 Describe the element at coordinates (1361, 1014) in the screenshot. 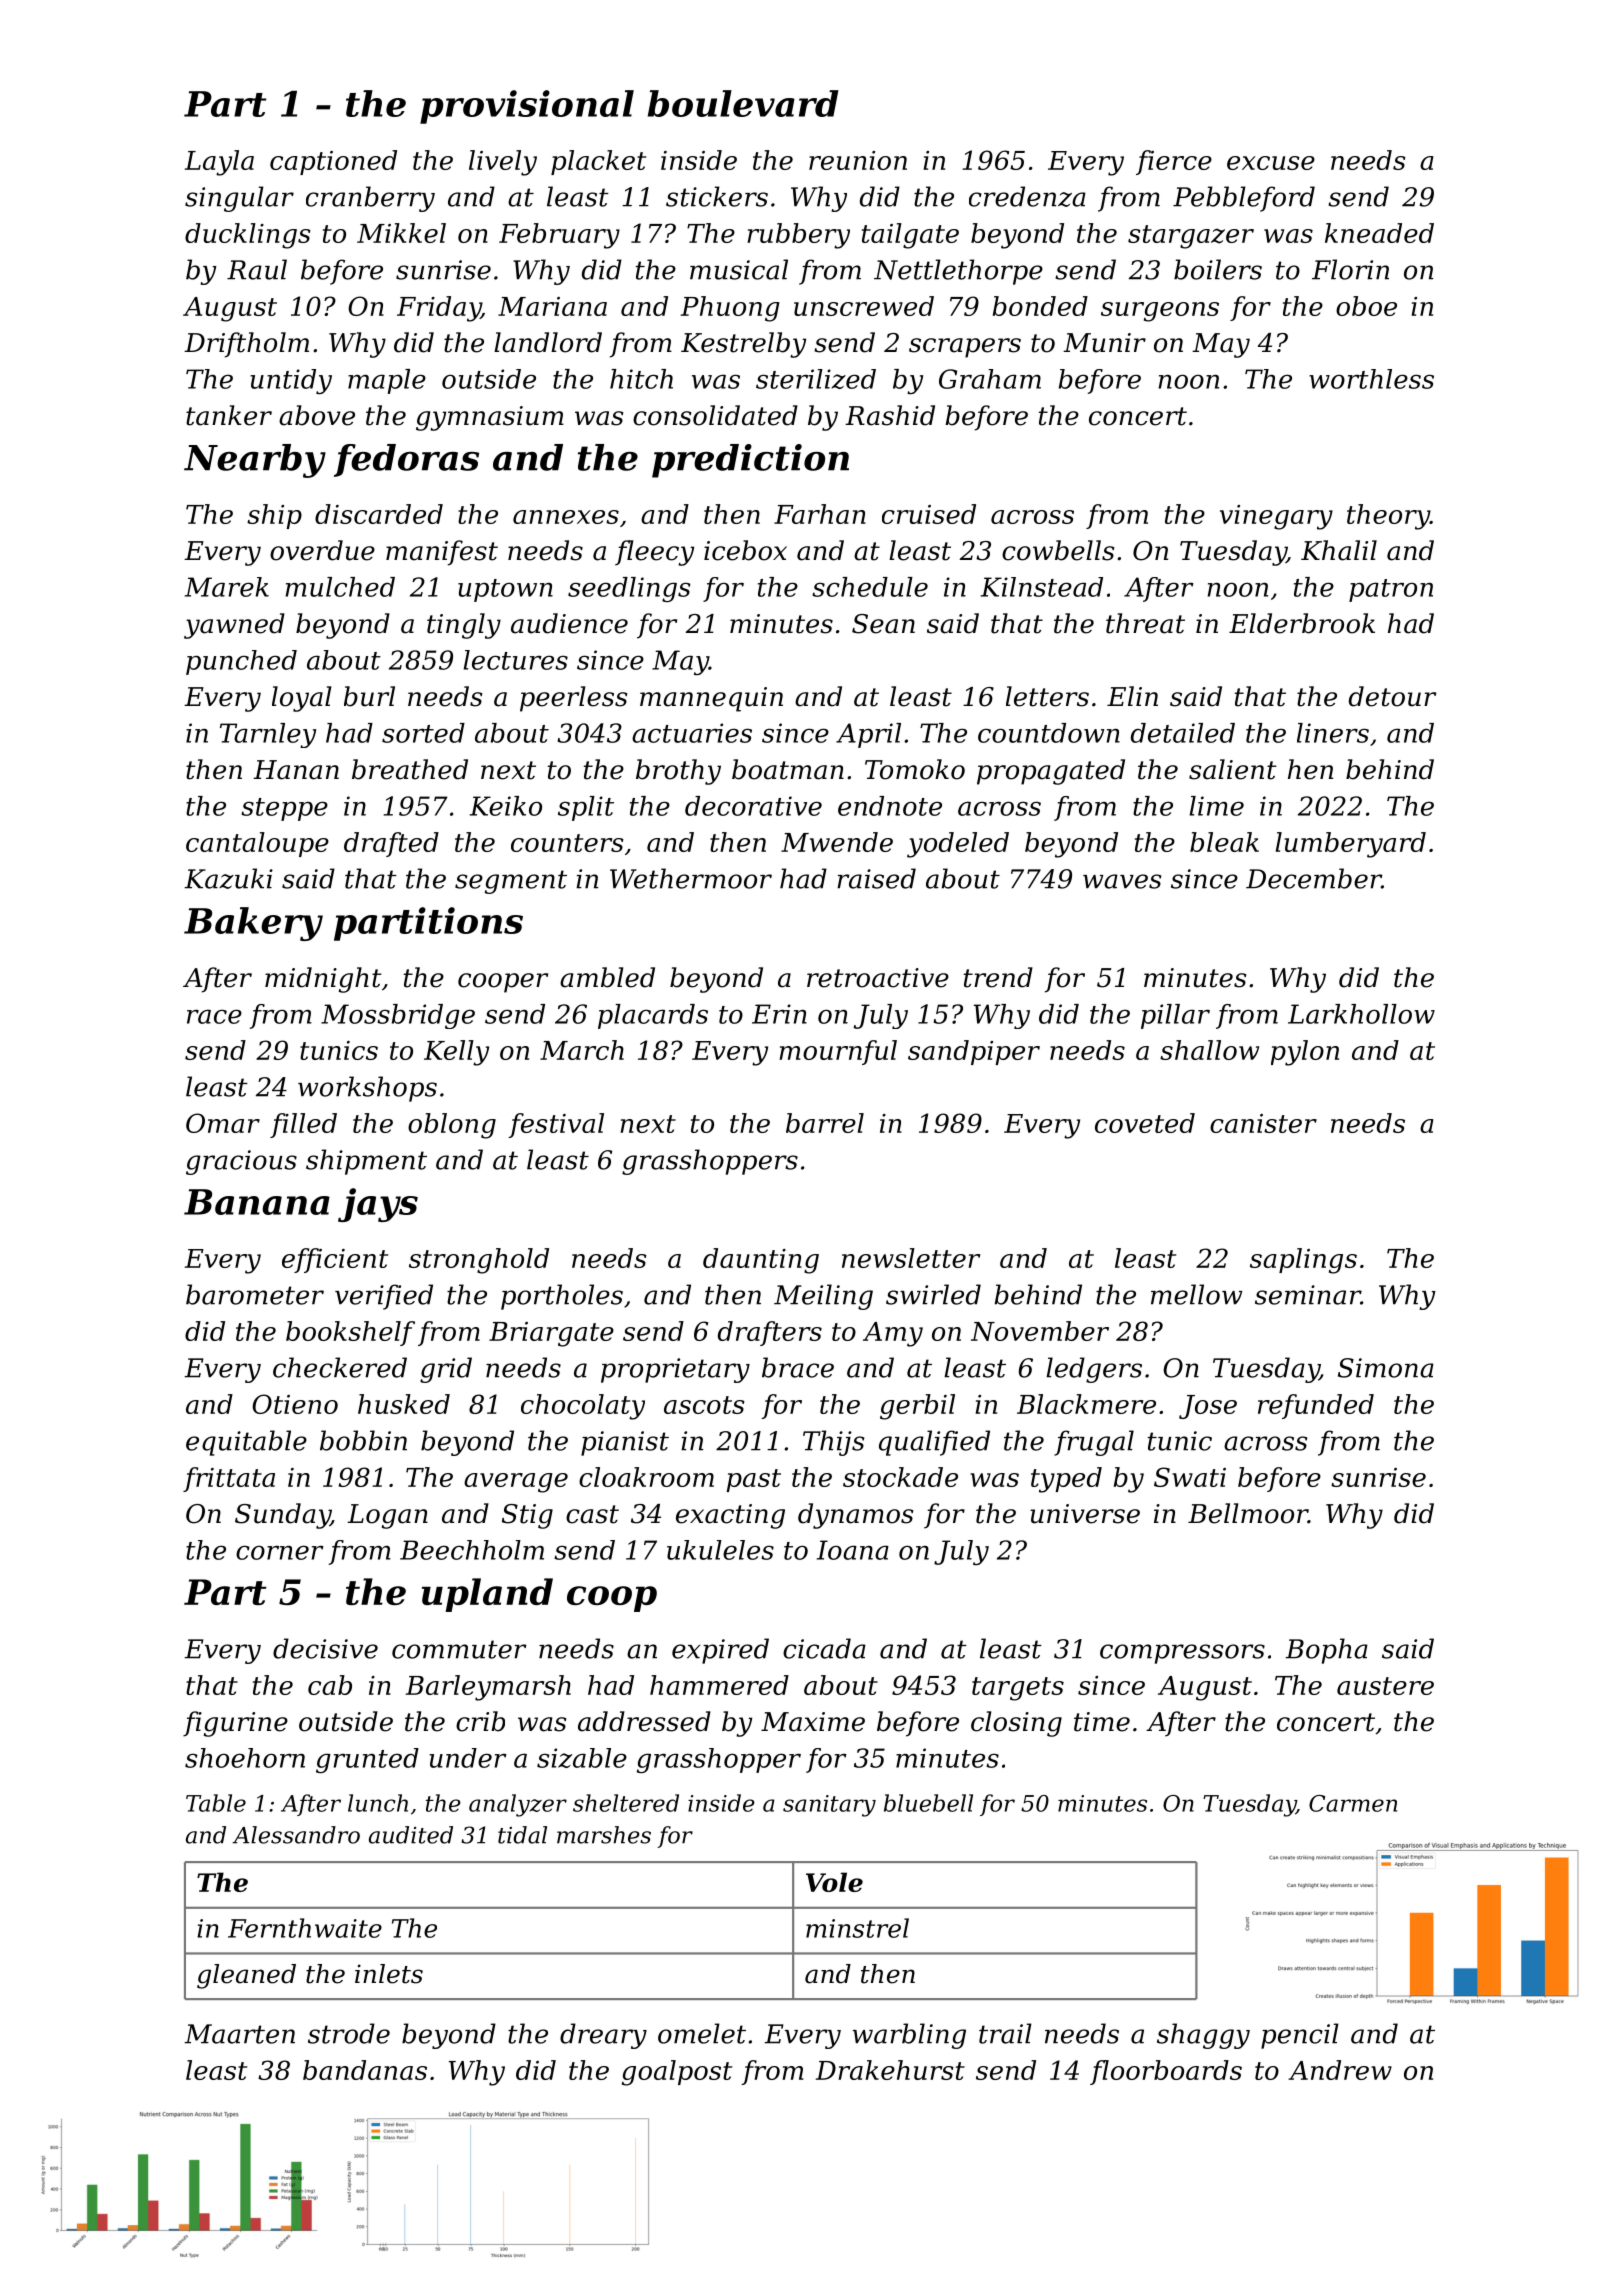

I see `Larkhollow` at that location.
